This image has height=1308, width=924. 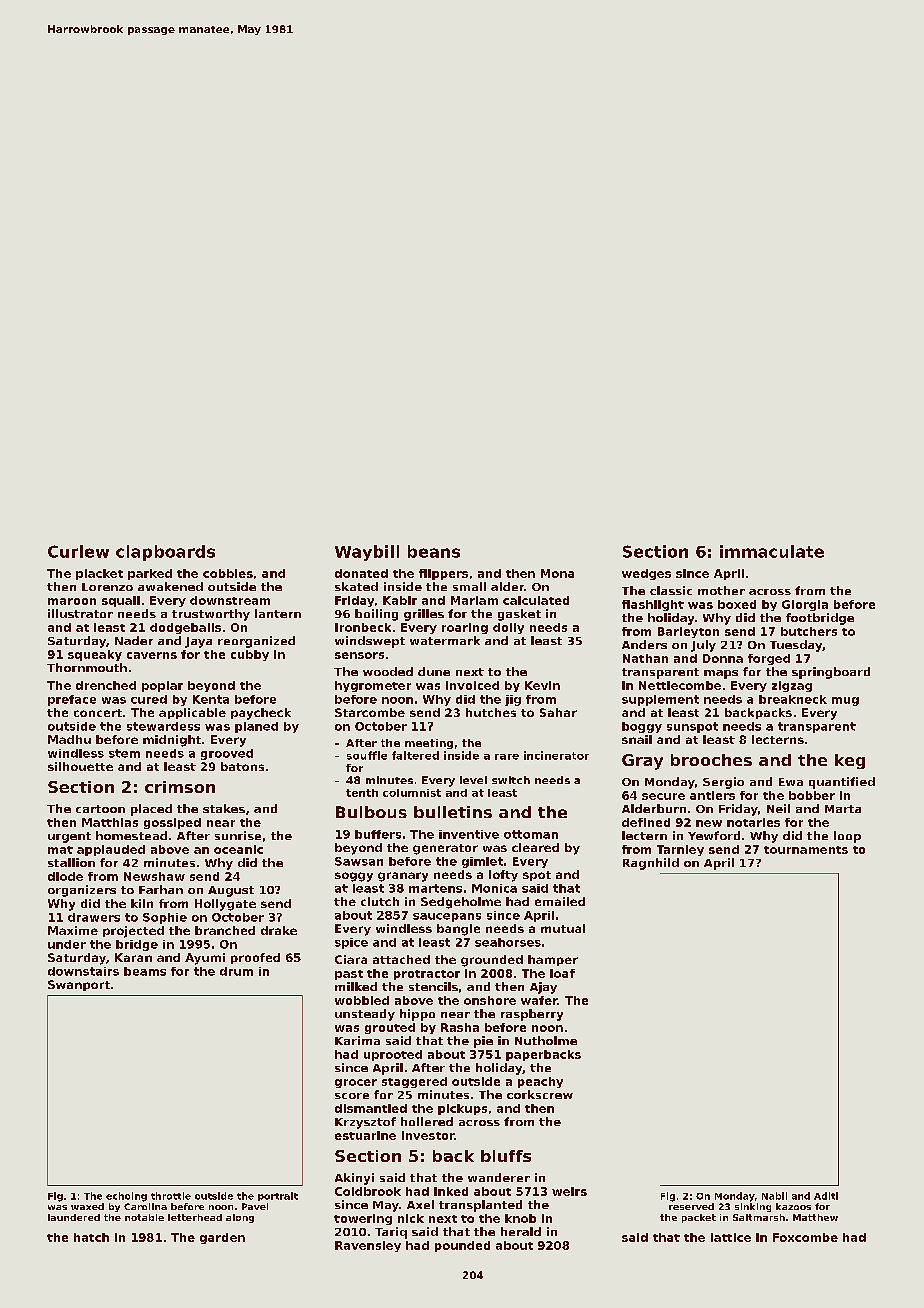 I want to click on defined, so click(x=646, y=822).
